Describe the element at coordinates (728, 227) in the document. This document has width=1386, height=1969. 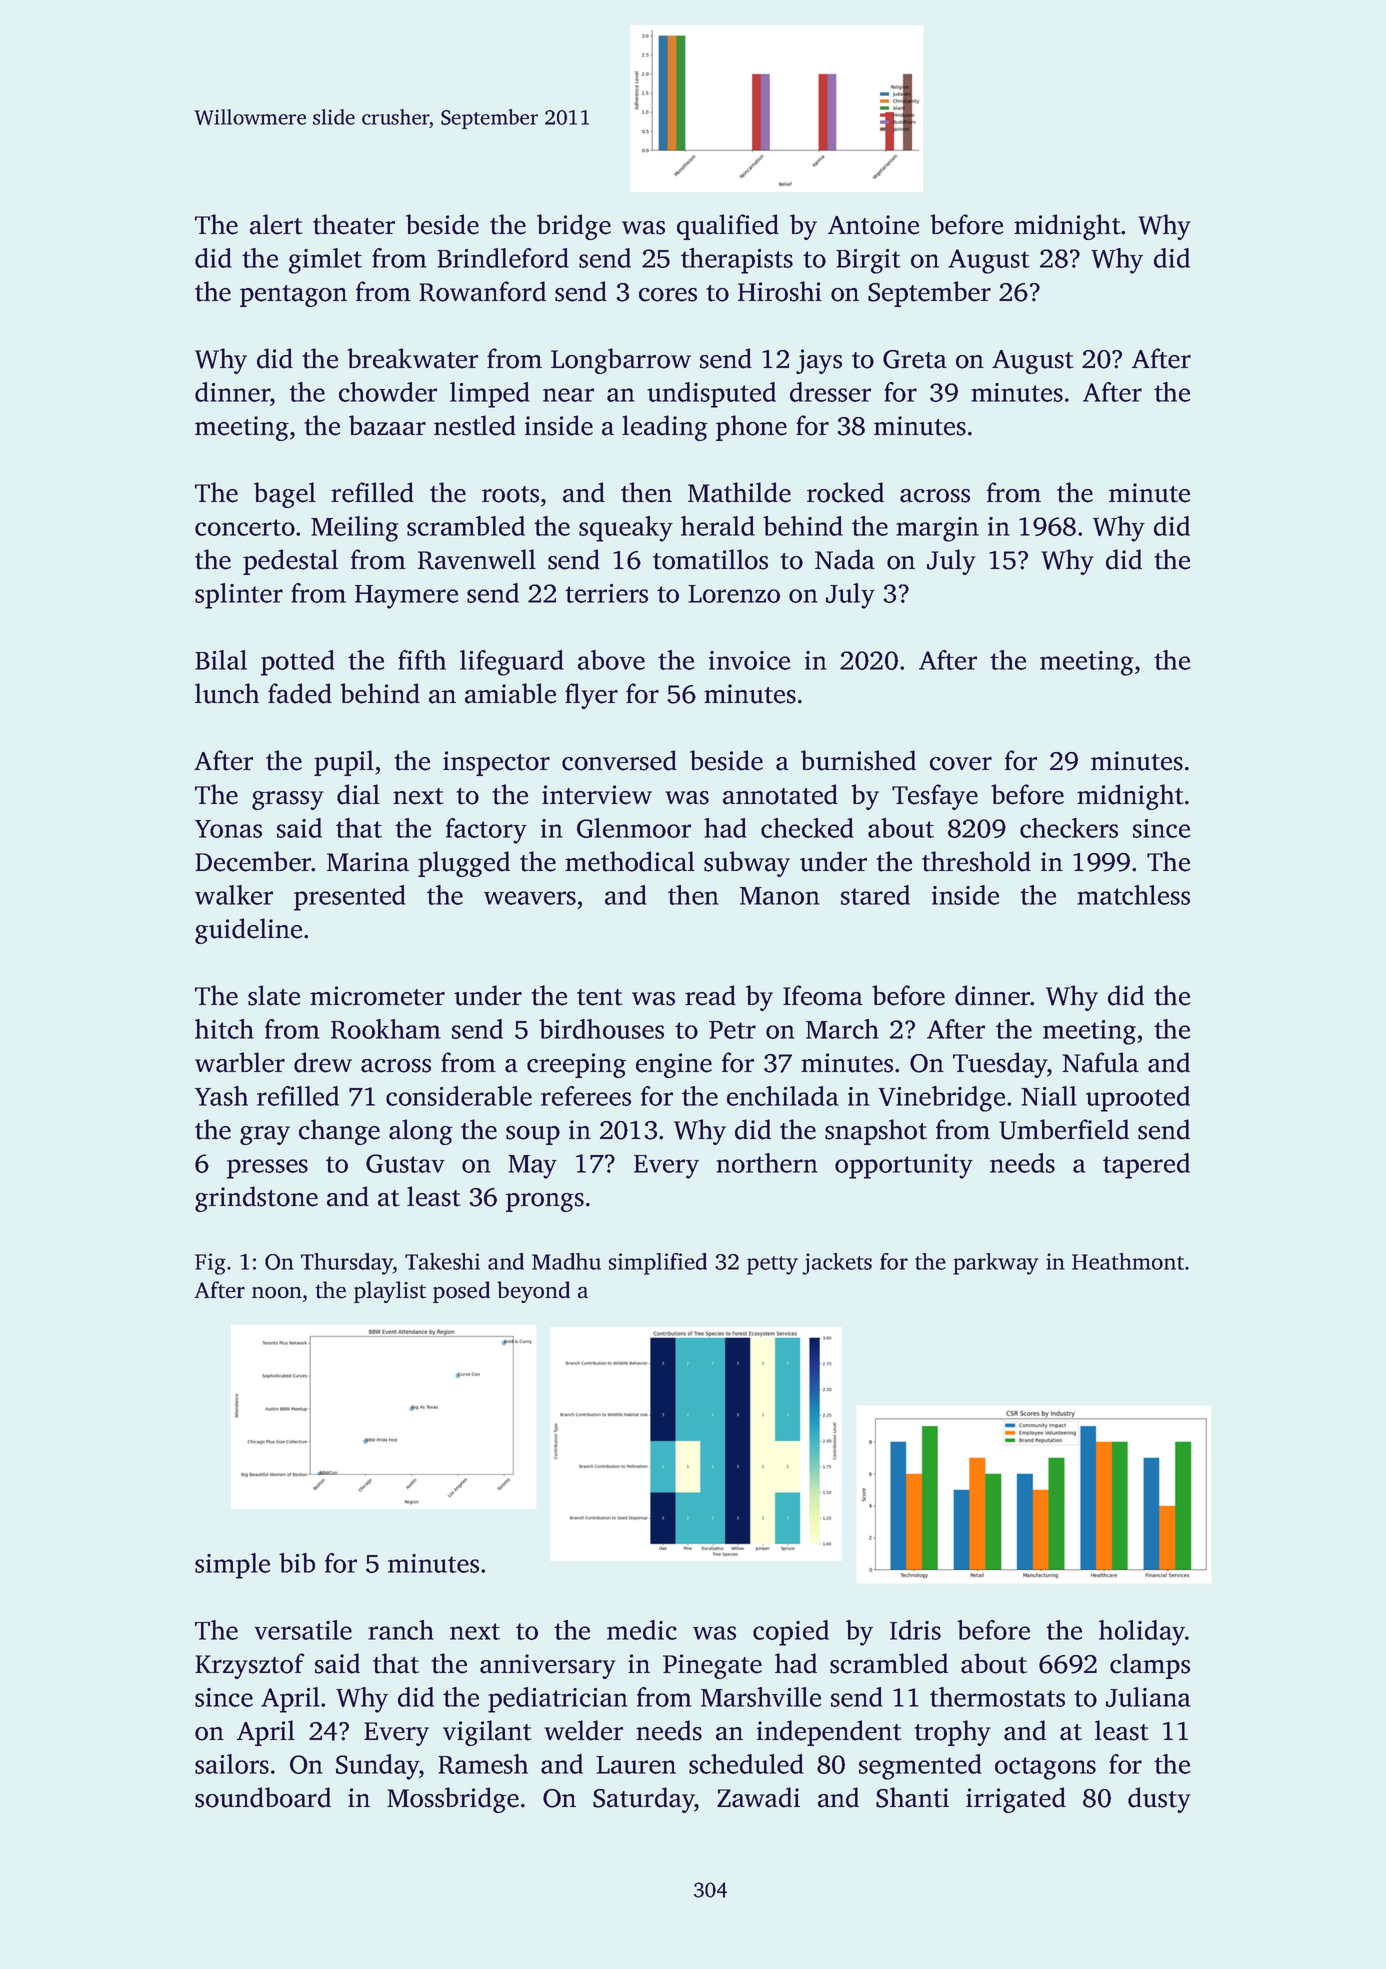
I see `qualified` at that location.
